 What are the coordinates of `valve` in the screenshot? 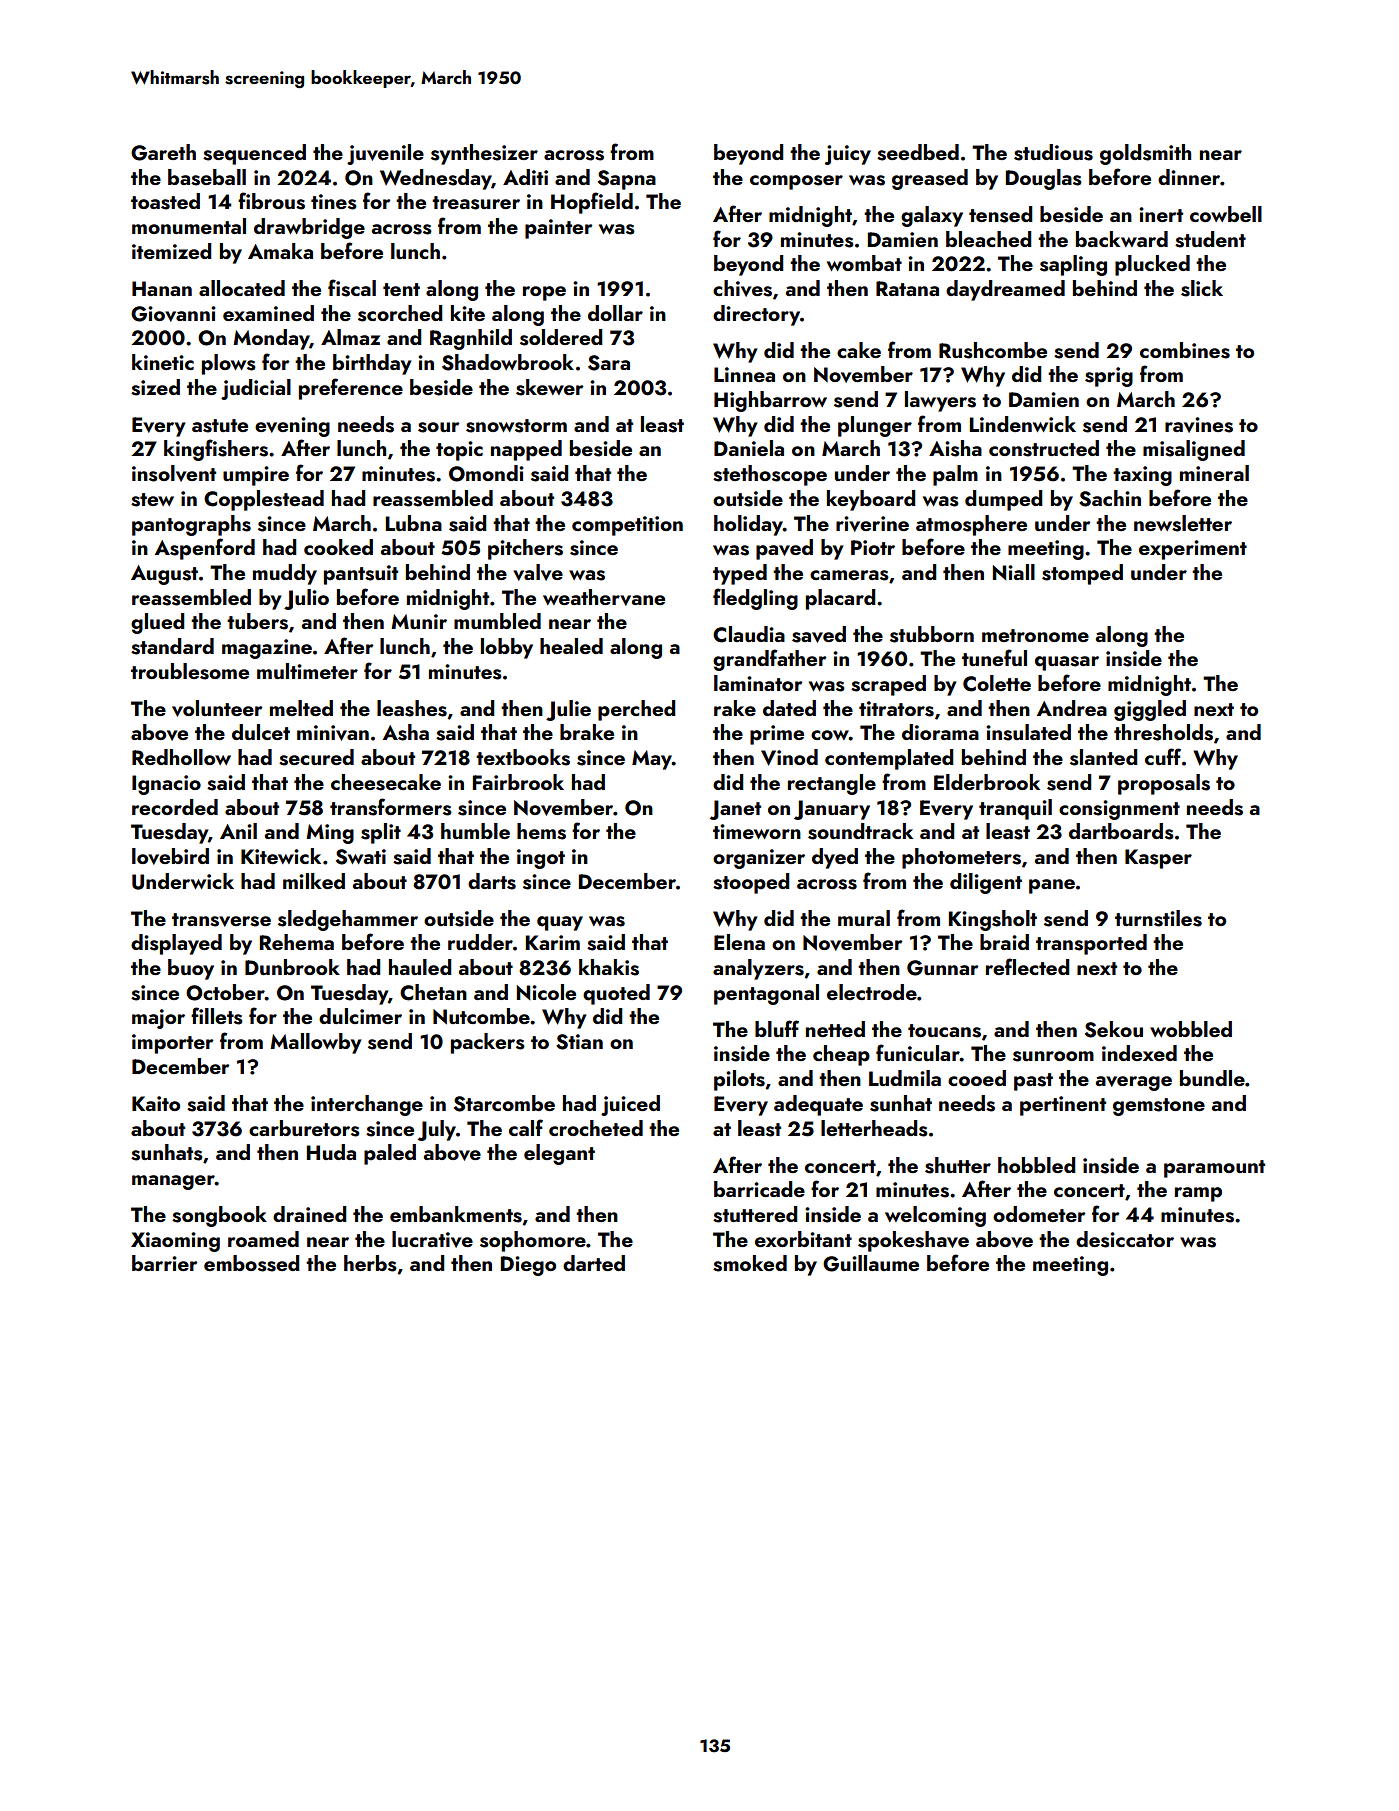 It's located at (538, 572).
